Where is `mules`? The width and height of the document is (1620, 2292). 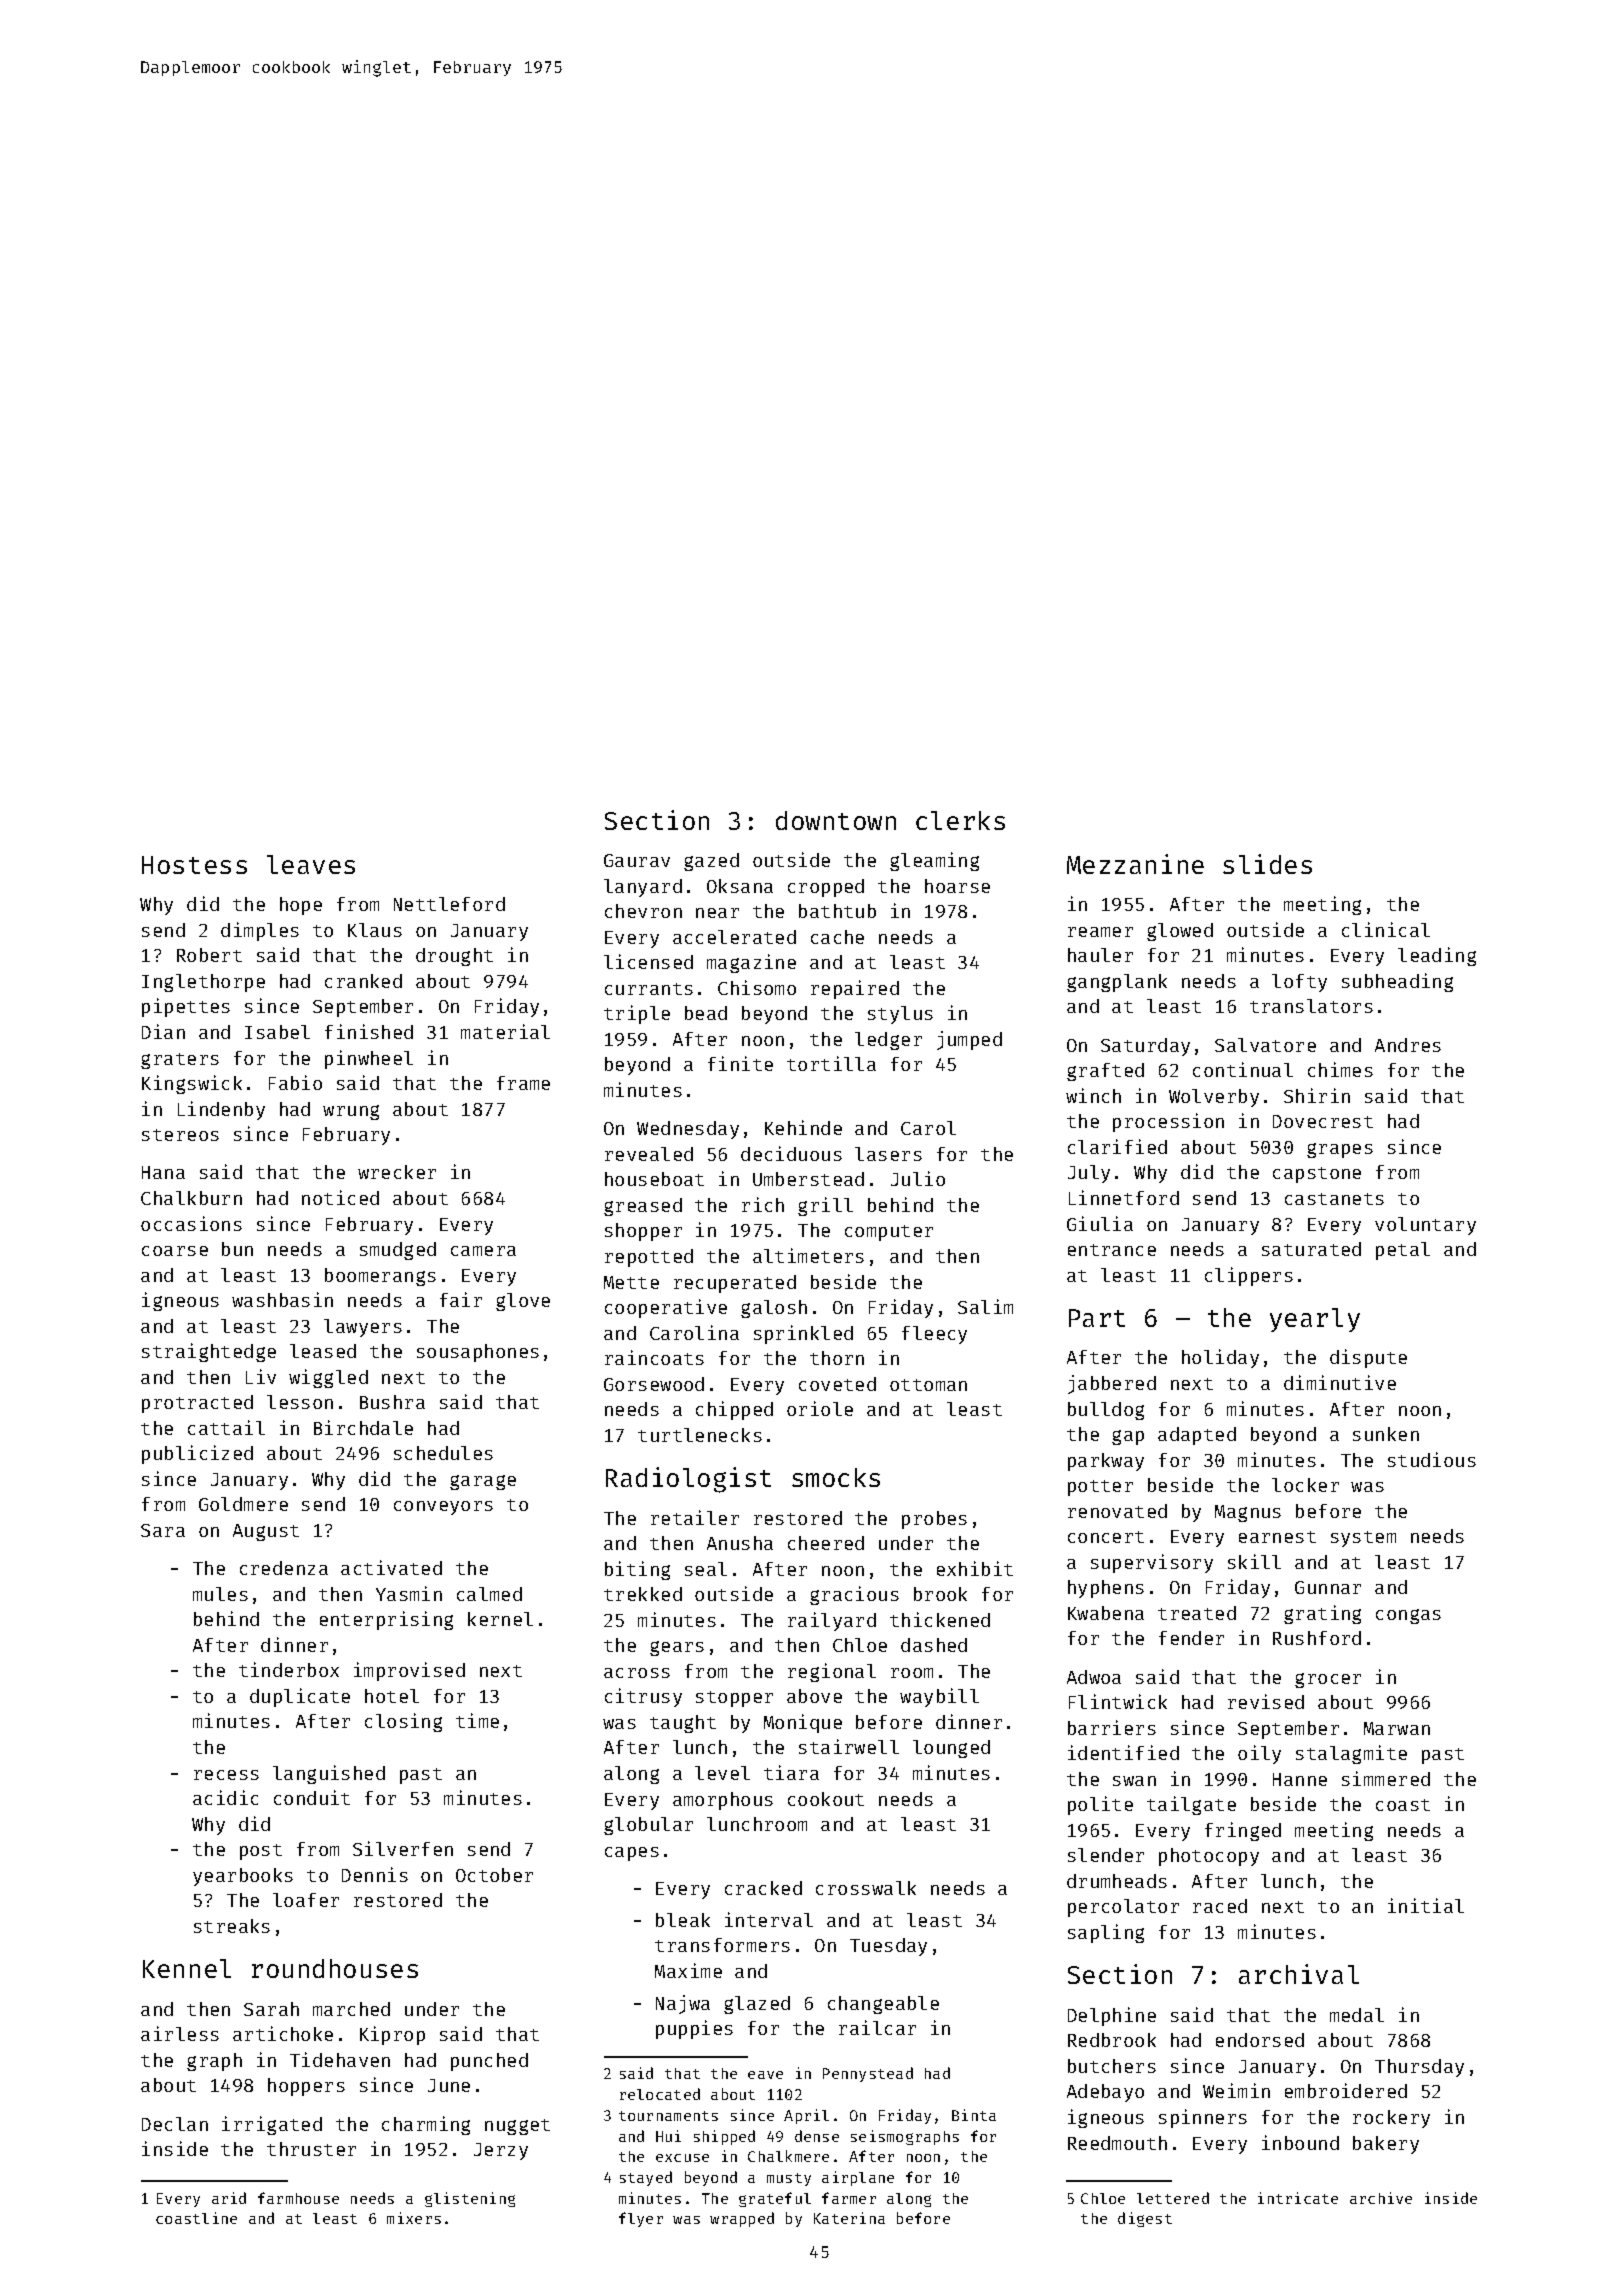 mules is located at coordinates (220, 1594).
